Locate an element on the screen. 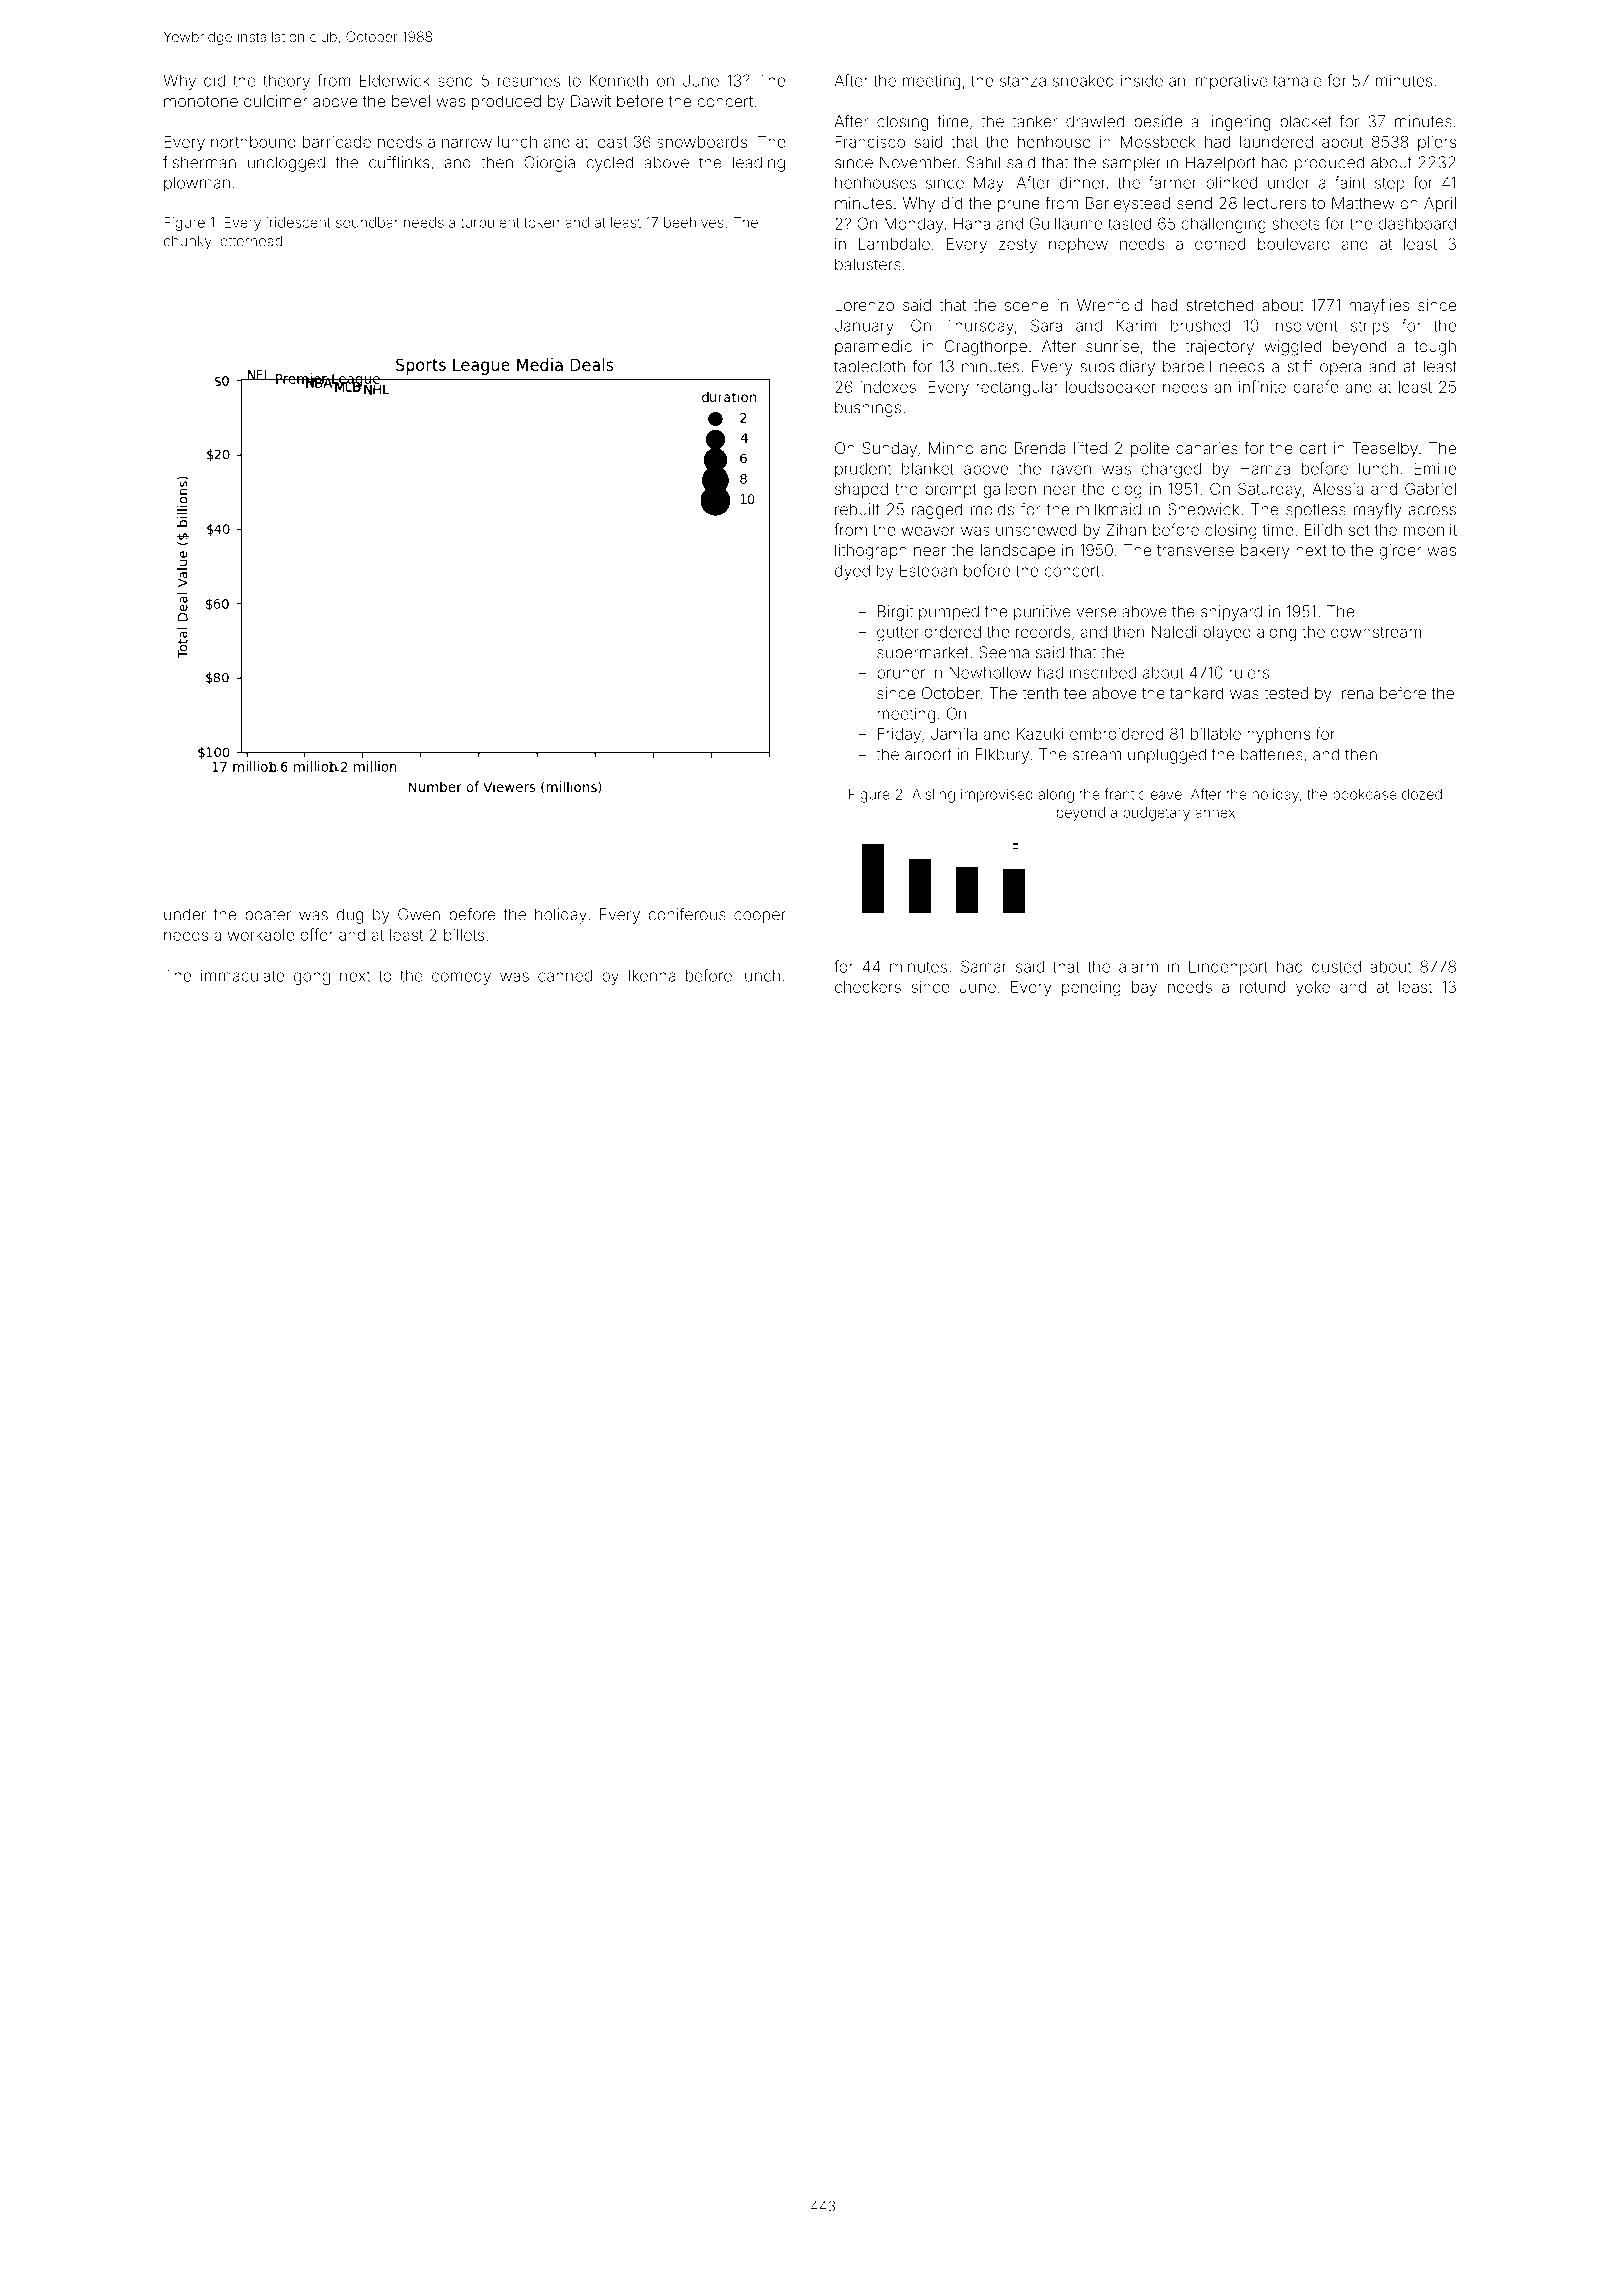 This screenshot has width=1620, height=2292. bushings is located at coordinates (868, 409).
